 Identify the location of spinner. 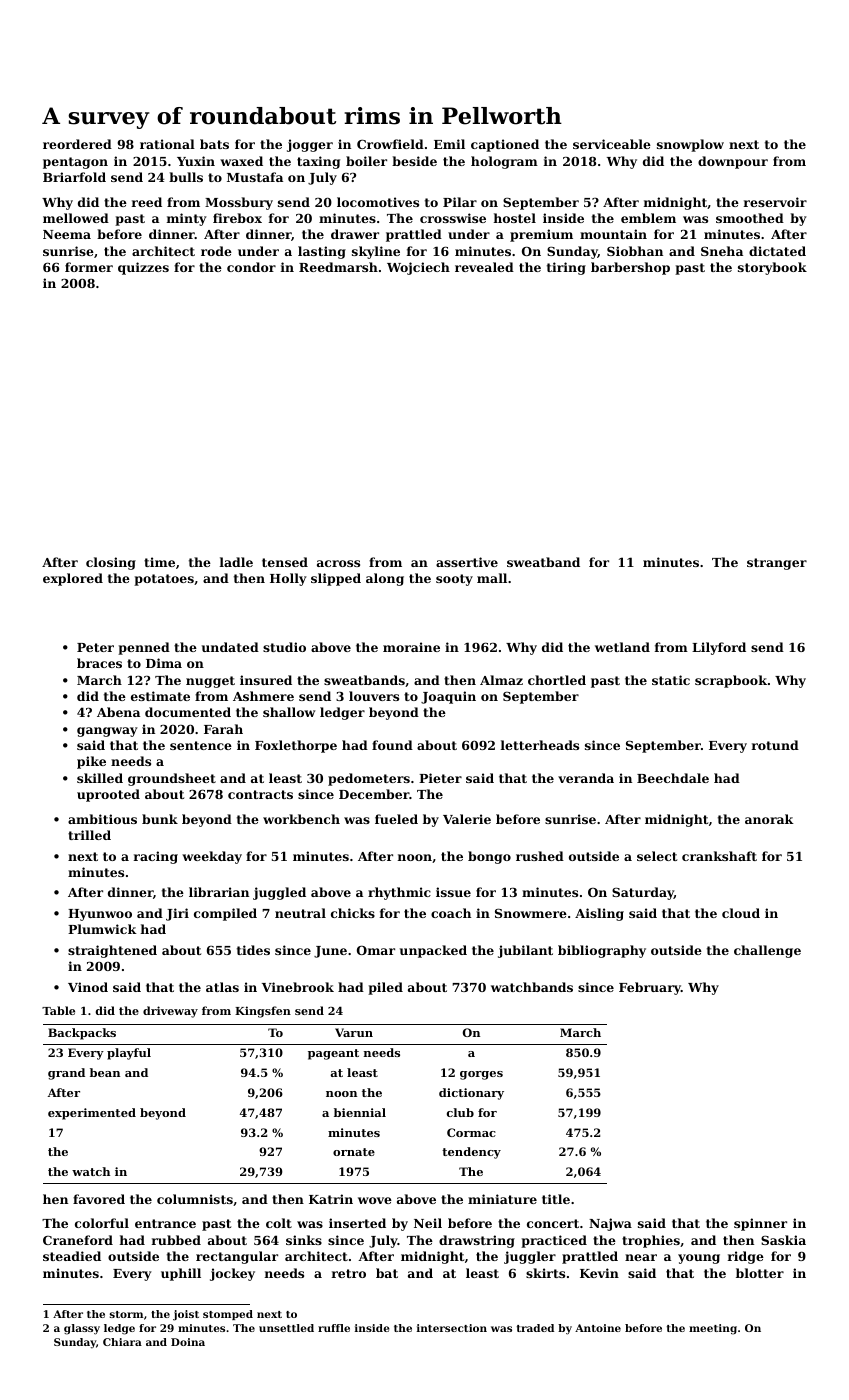
(760, 1224).
